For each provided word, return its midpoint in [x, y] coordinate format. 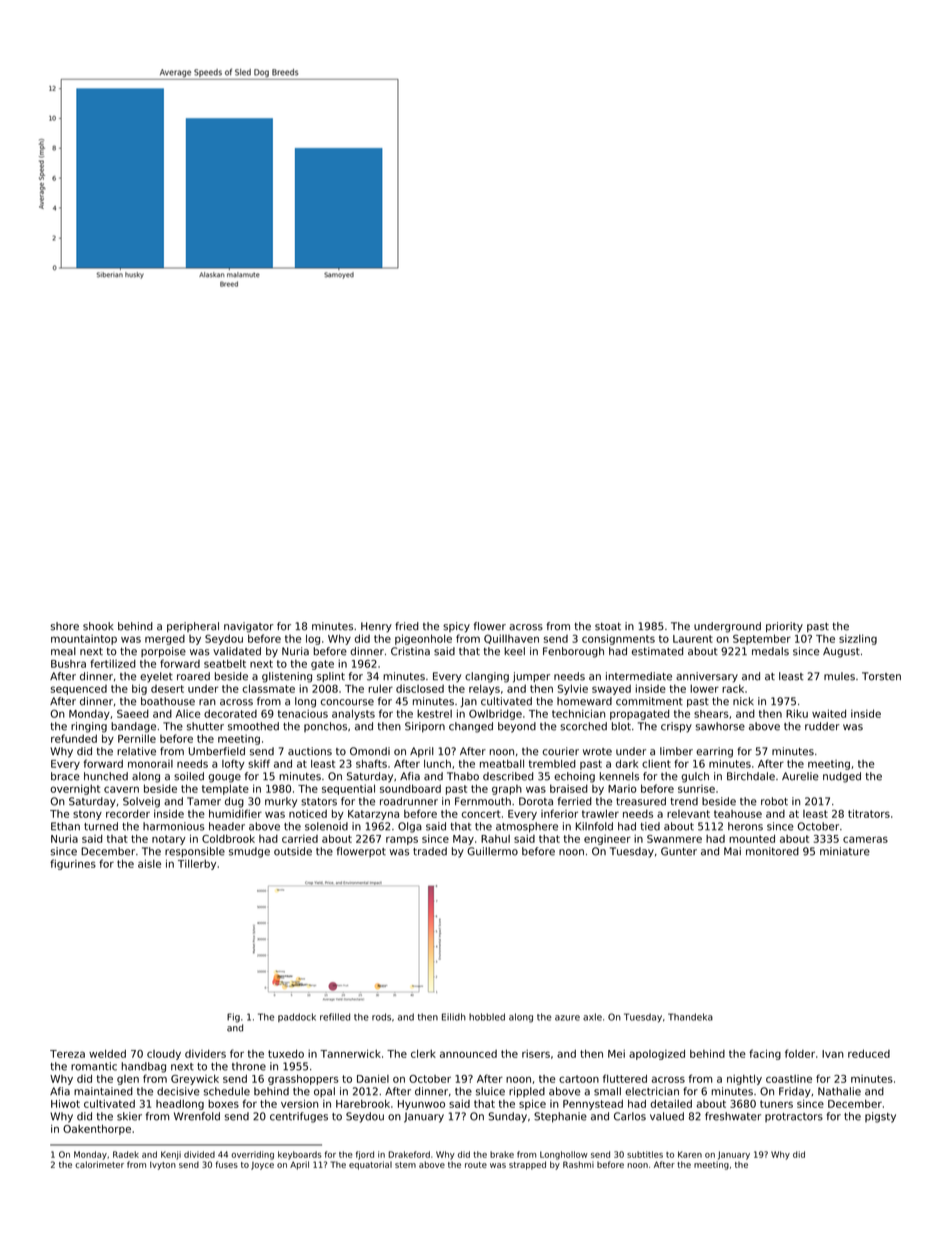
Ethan [65, 826]
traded [430, 851]
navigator [249, 627]
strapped [527, 1165]
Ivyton [163, 1166]
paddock [297, 1017]
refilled [335, 1017]
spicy [456, 627]
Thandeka [690, 1017]
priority [784, 627]
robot [774, 801]
